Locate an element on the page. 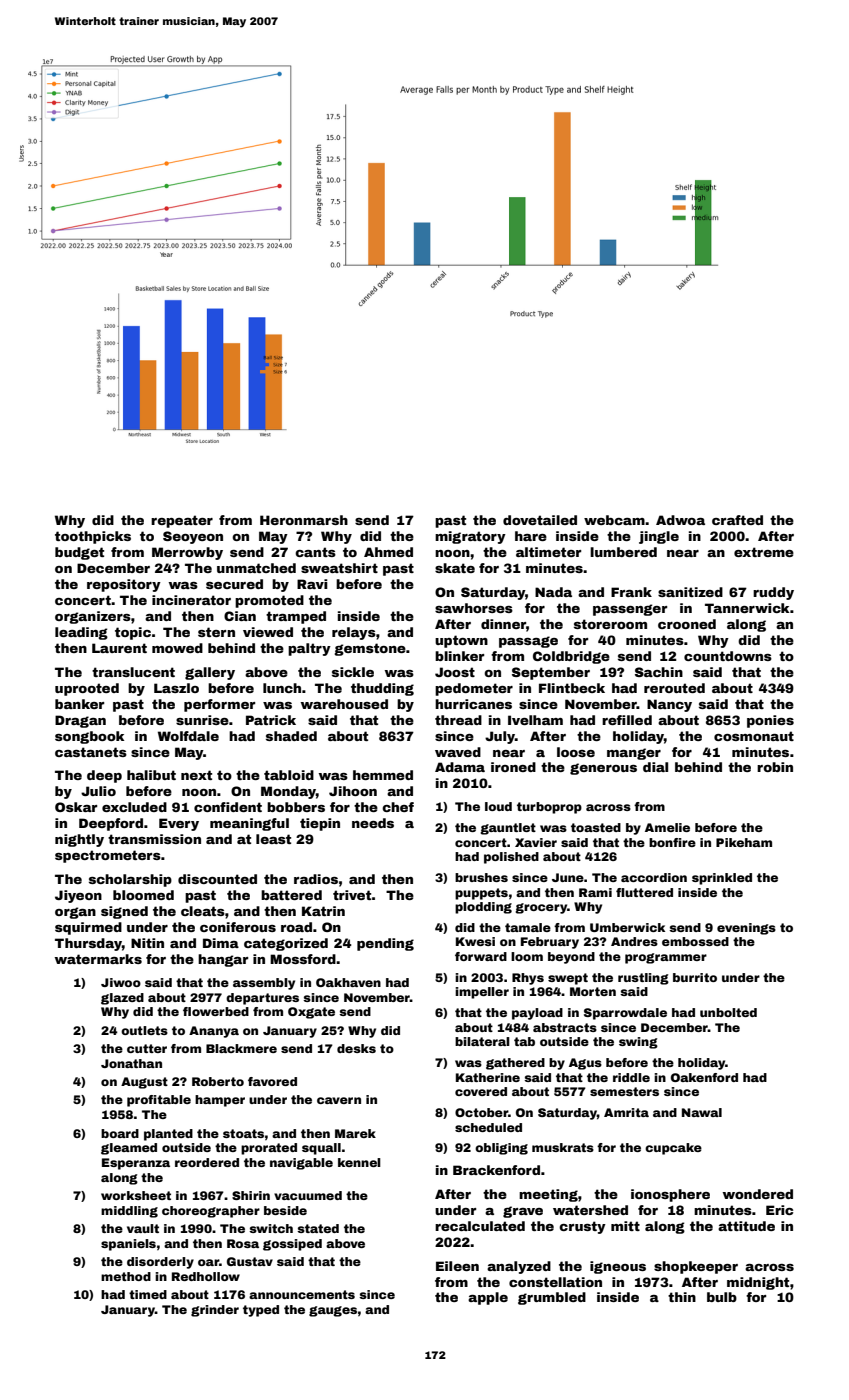 The height and width of the page is (1400, 849). Pikeham is located at coordinates (744, 842).
